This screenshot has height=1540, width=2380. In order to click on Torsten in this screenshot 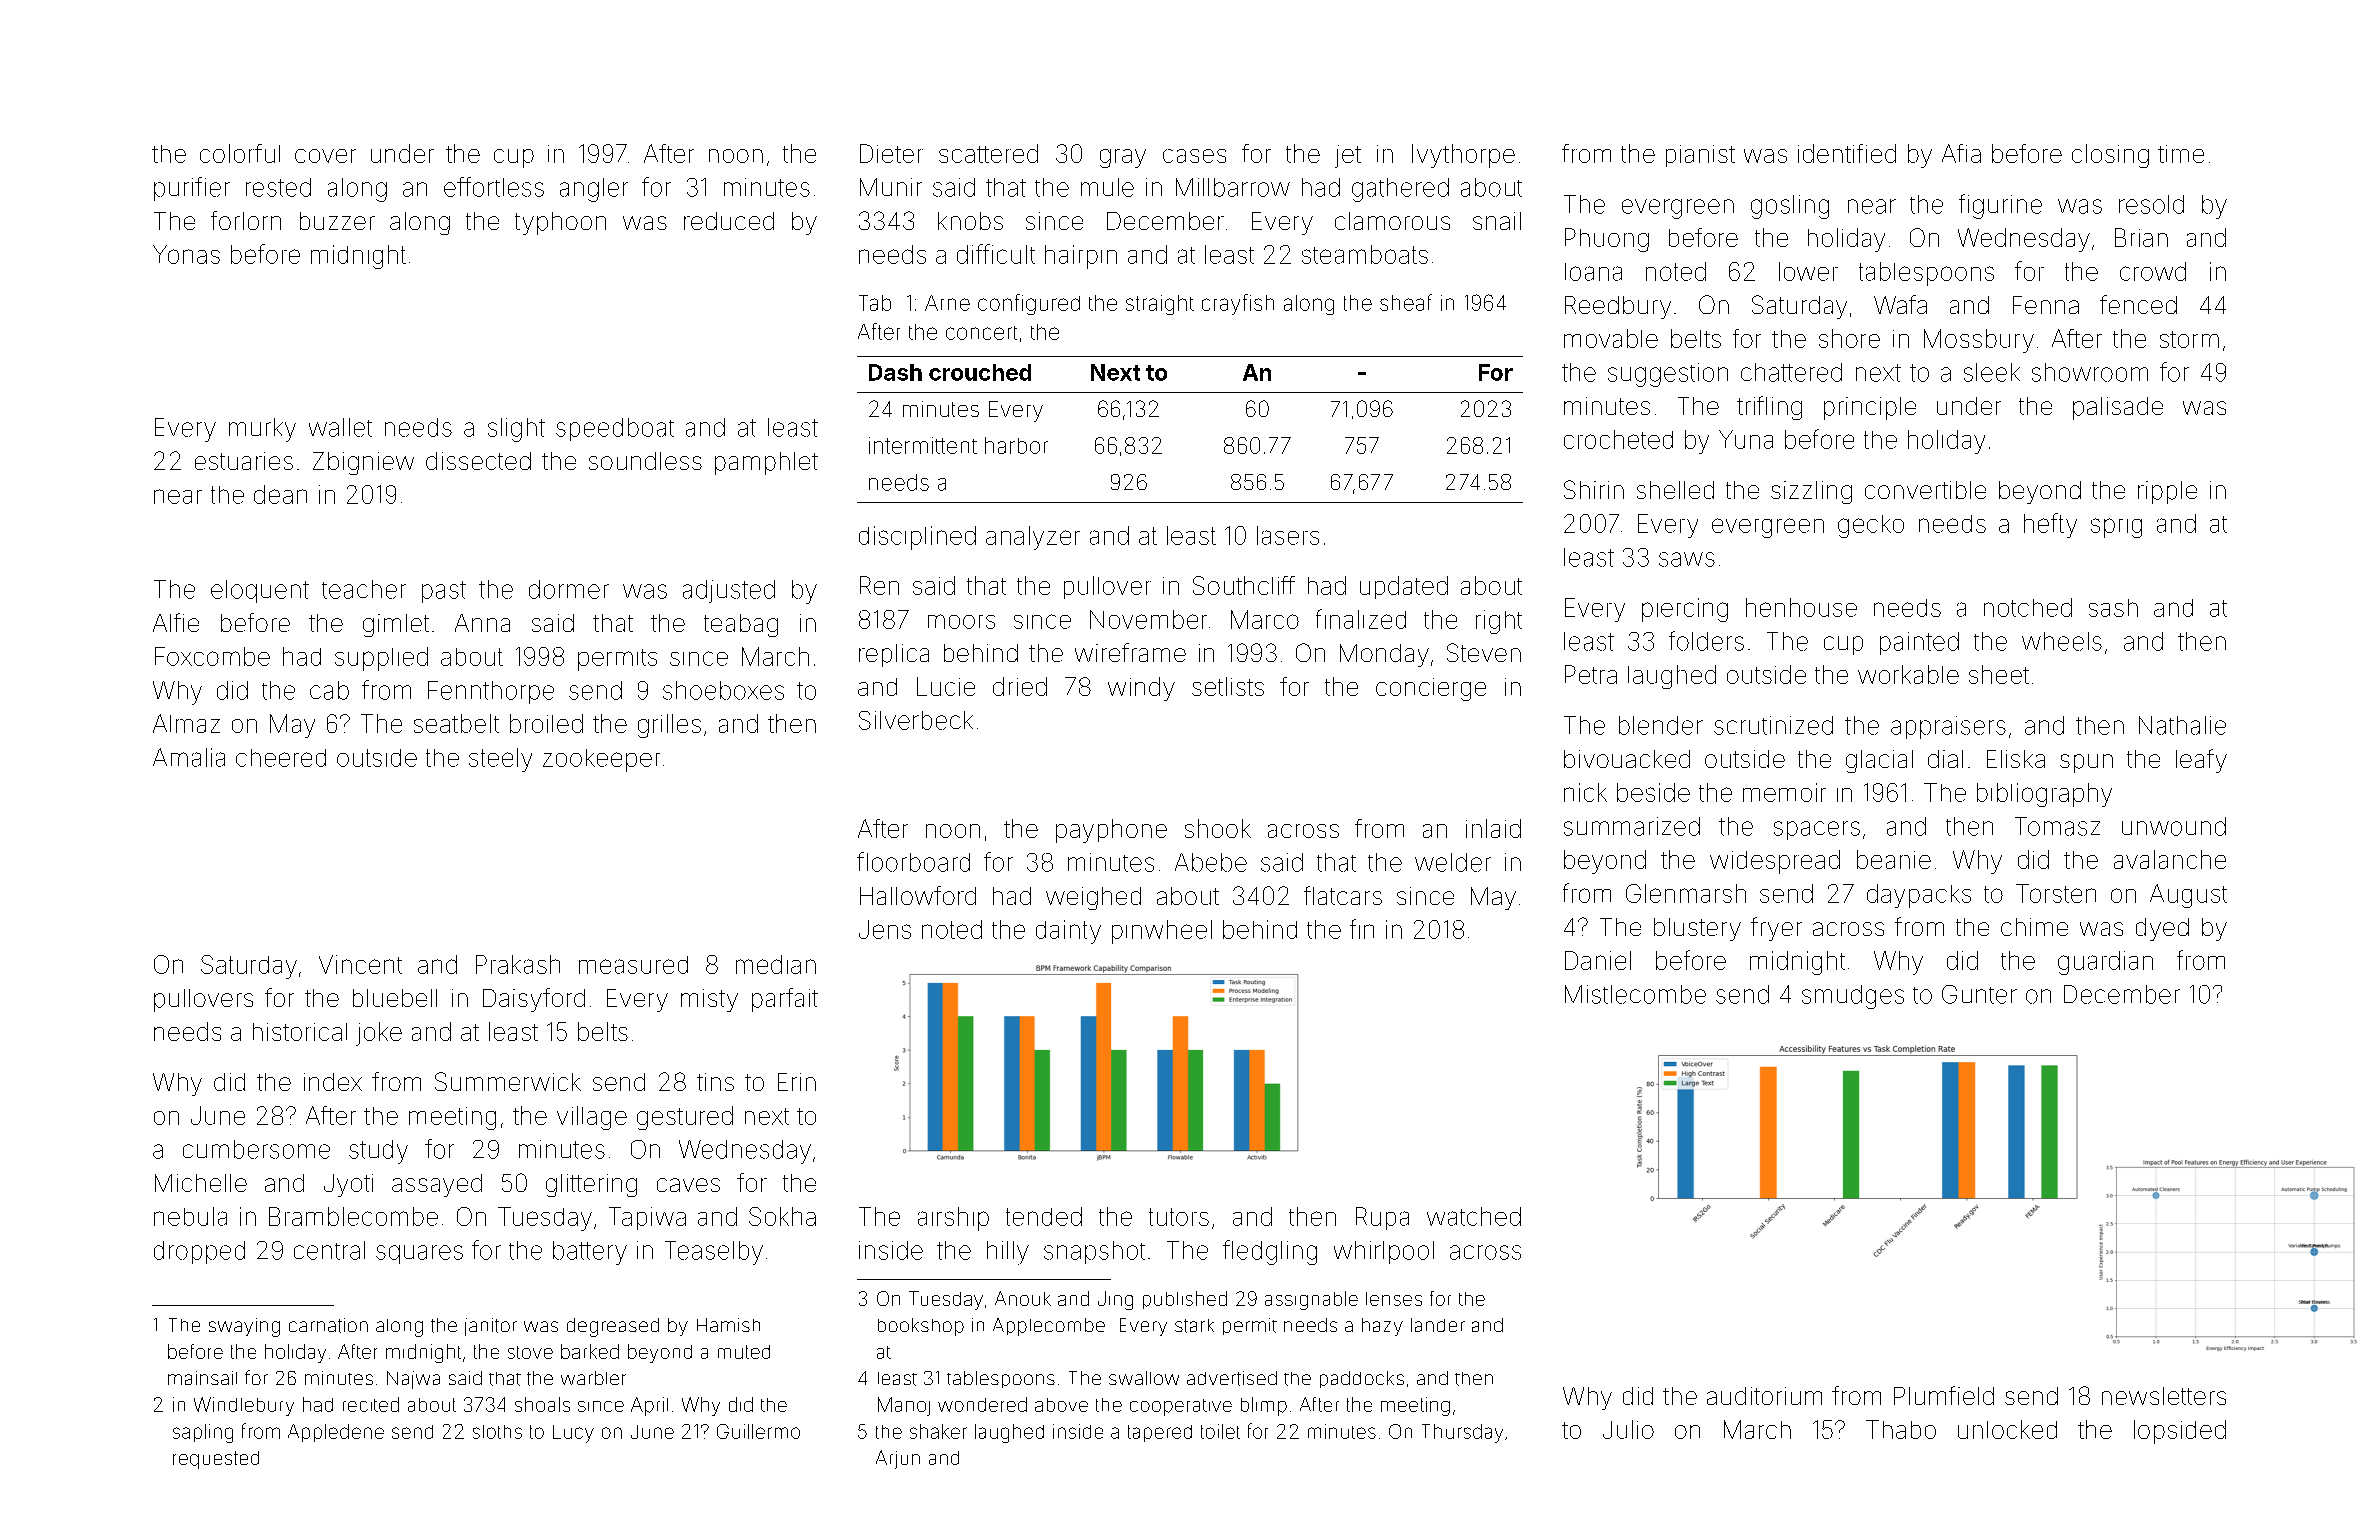, I will do `click(2056, 893)`.
